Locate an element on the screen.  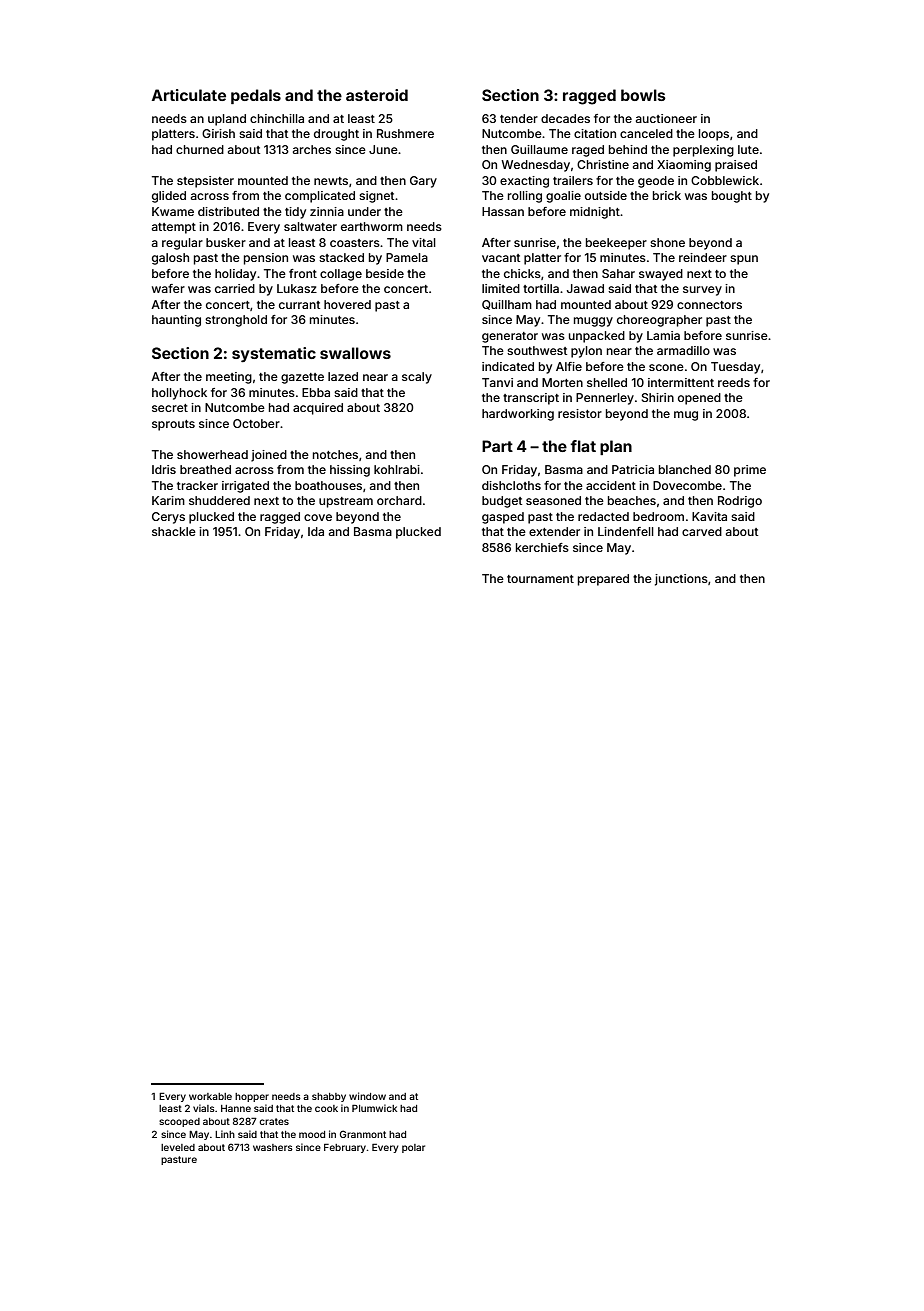
orchard is located at coordinates (399, 500).
